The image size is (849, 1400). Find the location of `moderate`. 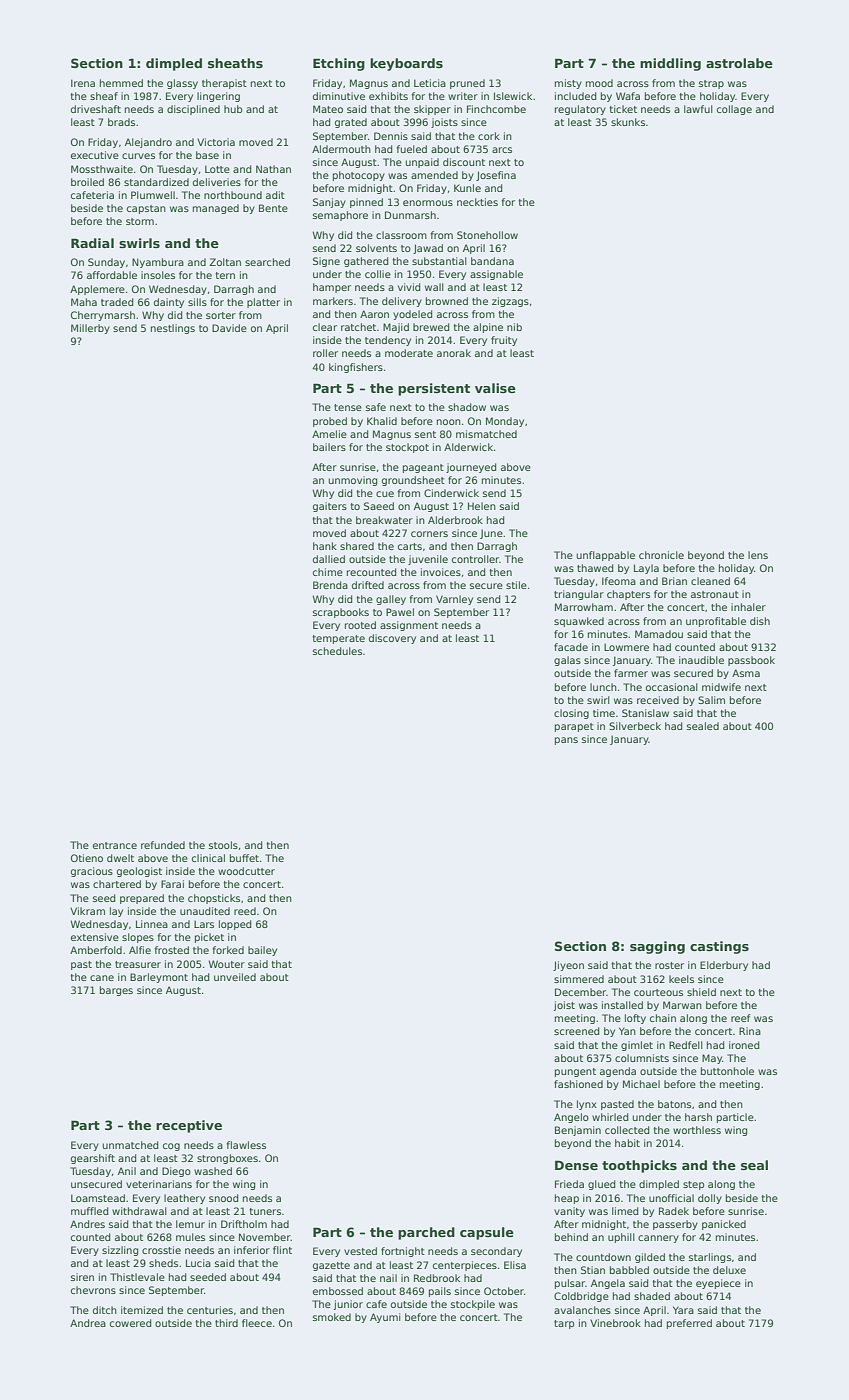

moderate is located at coordinates (409, 353).
